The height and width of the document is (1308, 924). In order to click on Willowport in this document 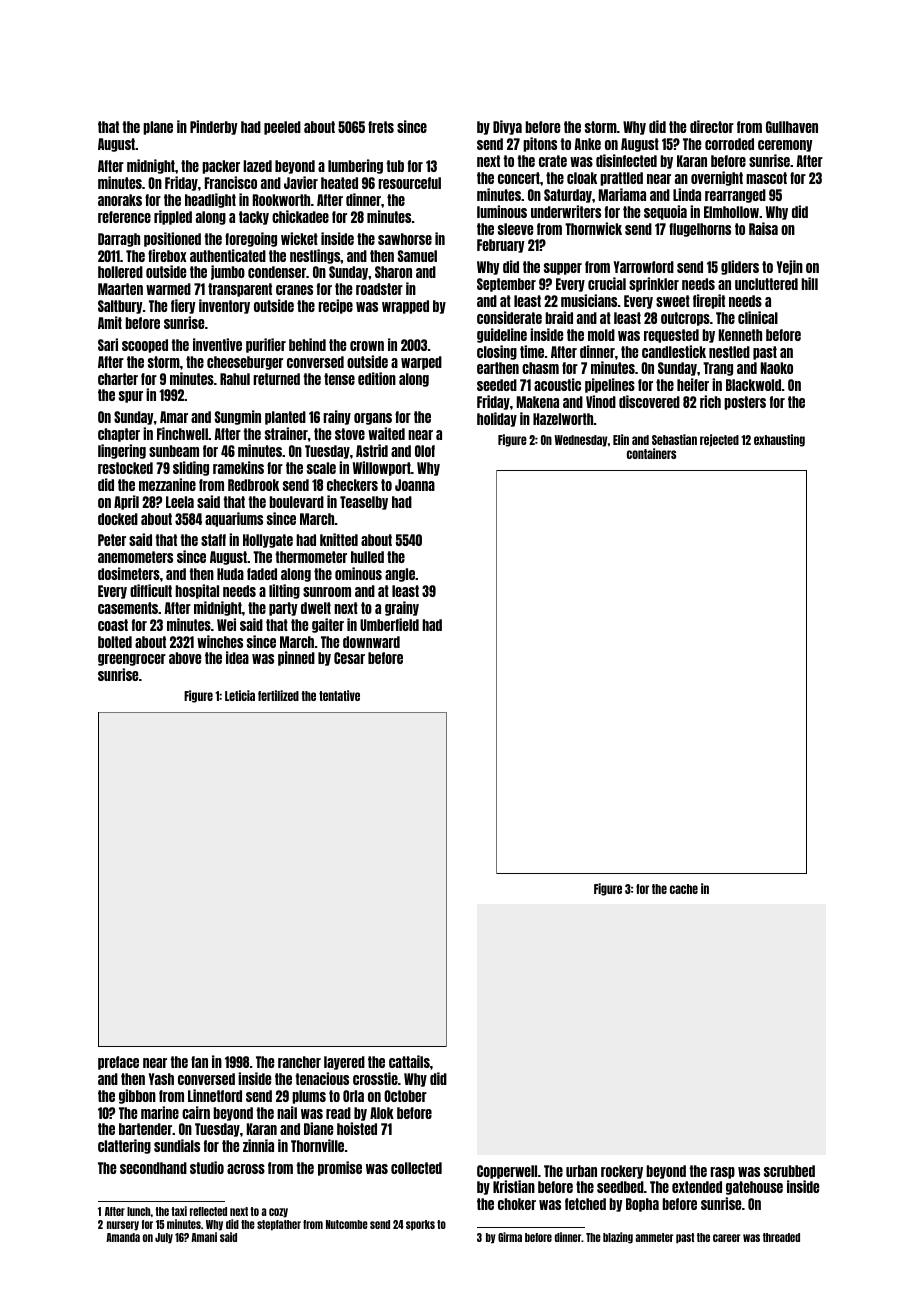, I will do `click(382, 468)`.
